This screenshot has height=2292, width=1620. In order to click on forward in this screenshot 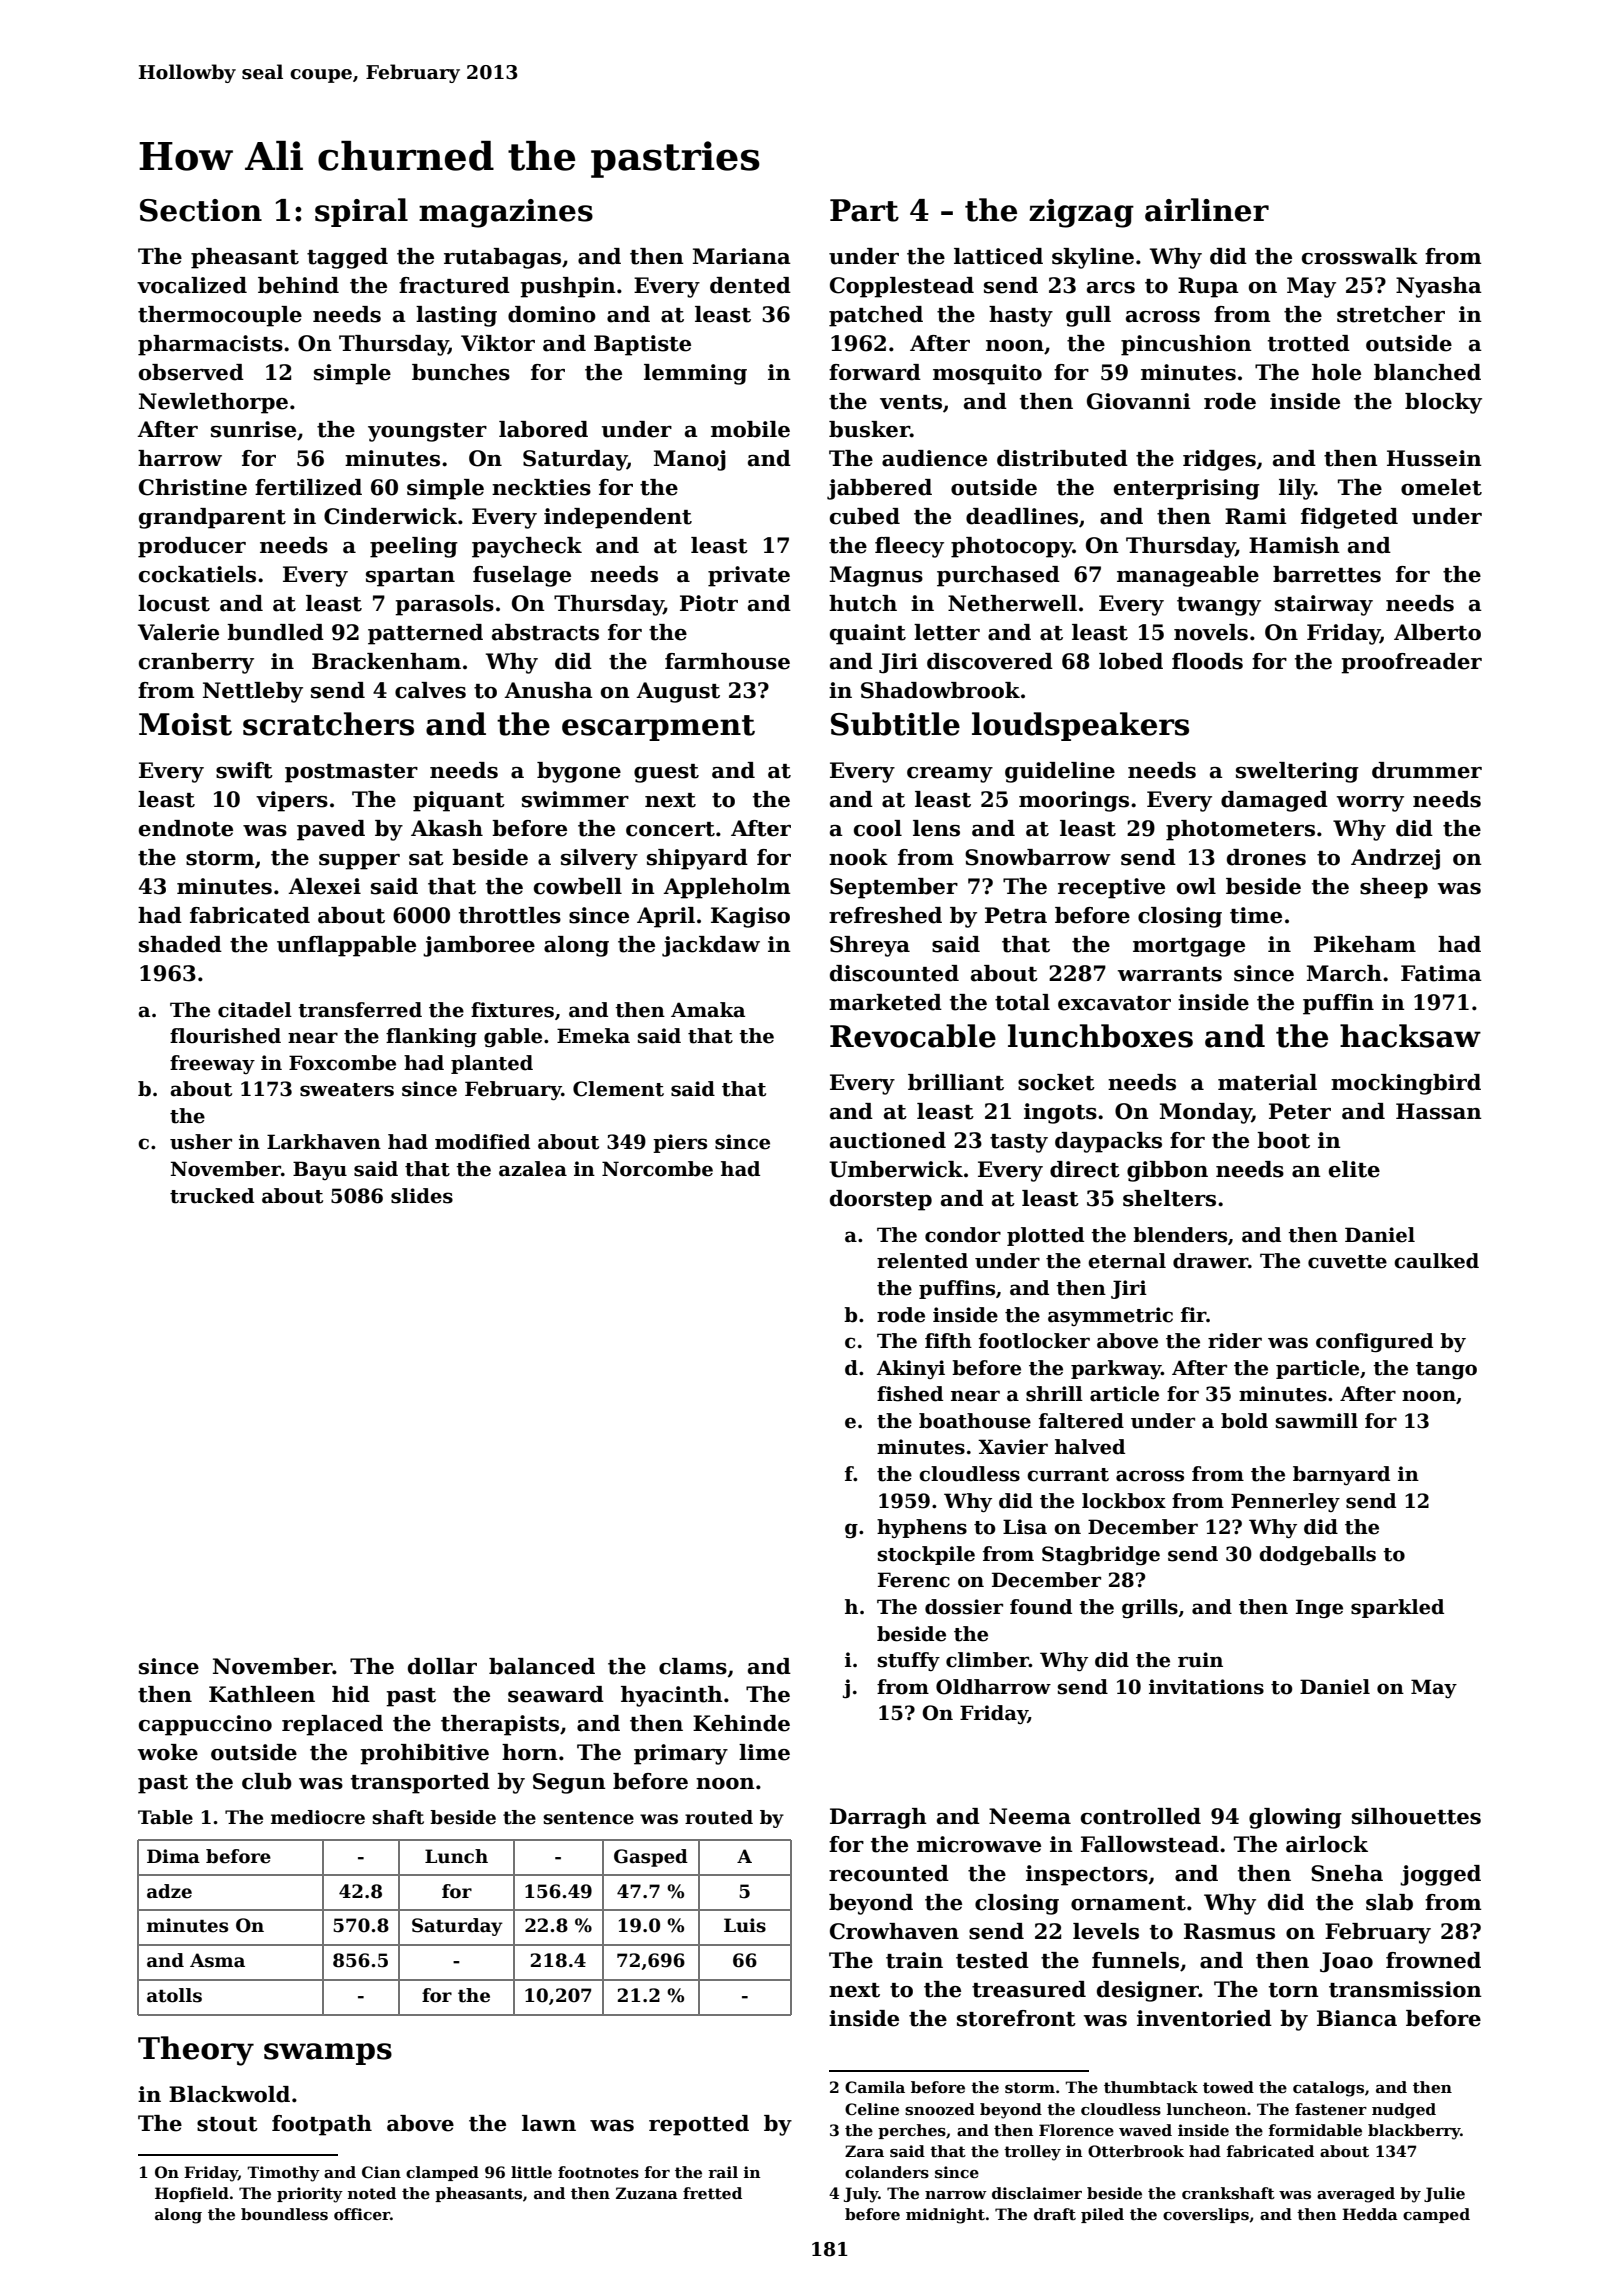, I will do `click(875, 372)`.
